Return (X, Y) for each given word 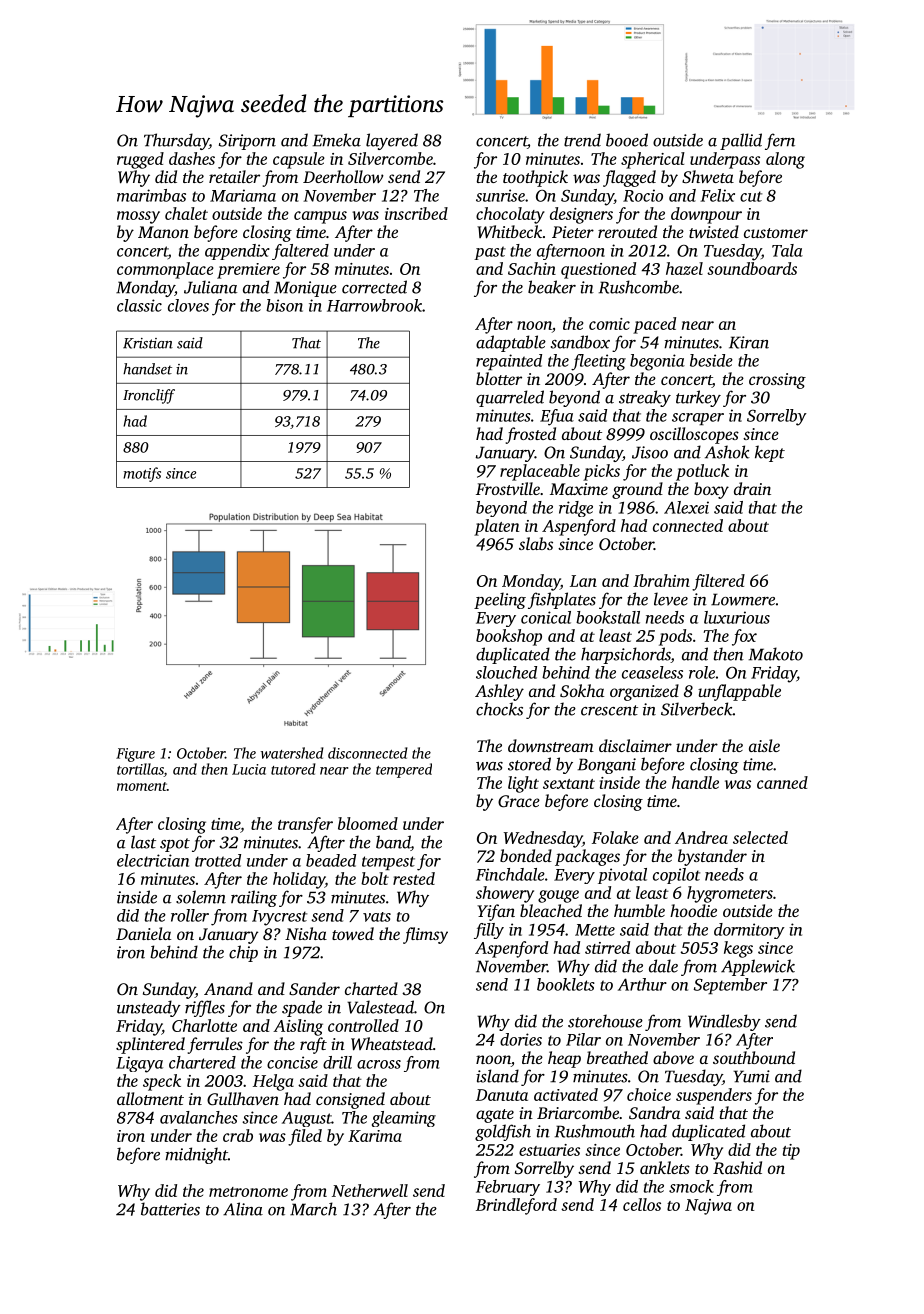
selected (760, 837)
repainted (509, 362)
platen (497, 527)
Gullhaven (243, 1099)
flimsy (425, 935)
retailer (234, 176)
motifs (142, 474)
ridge (576, 509)
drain (752, 488)
